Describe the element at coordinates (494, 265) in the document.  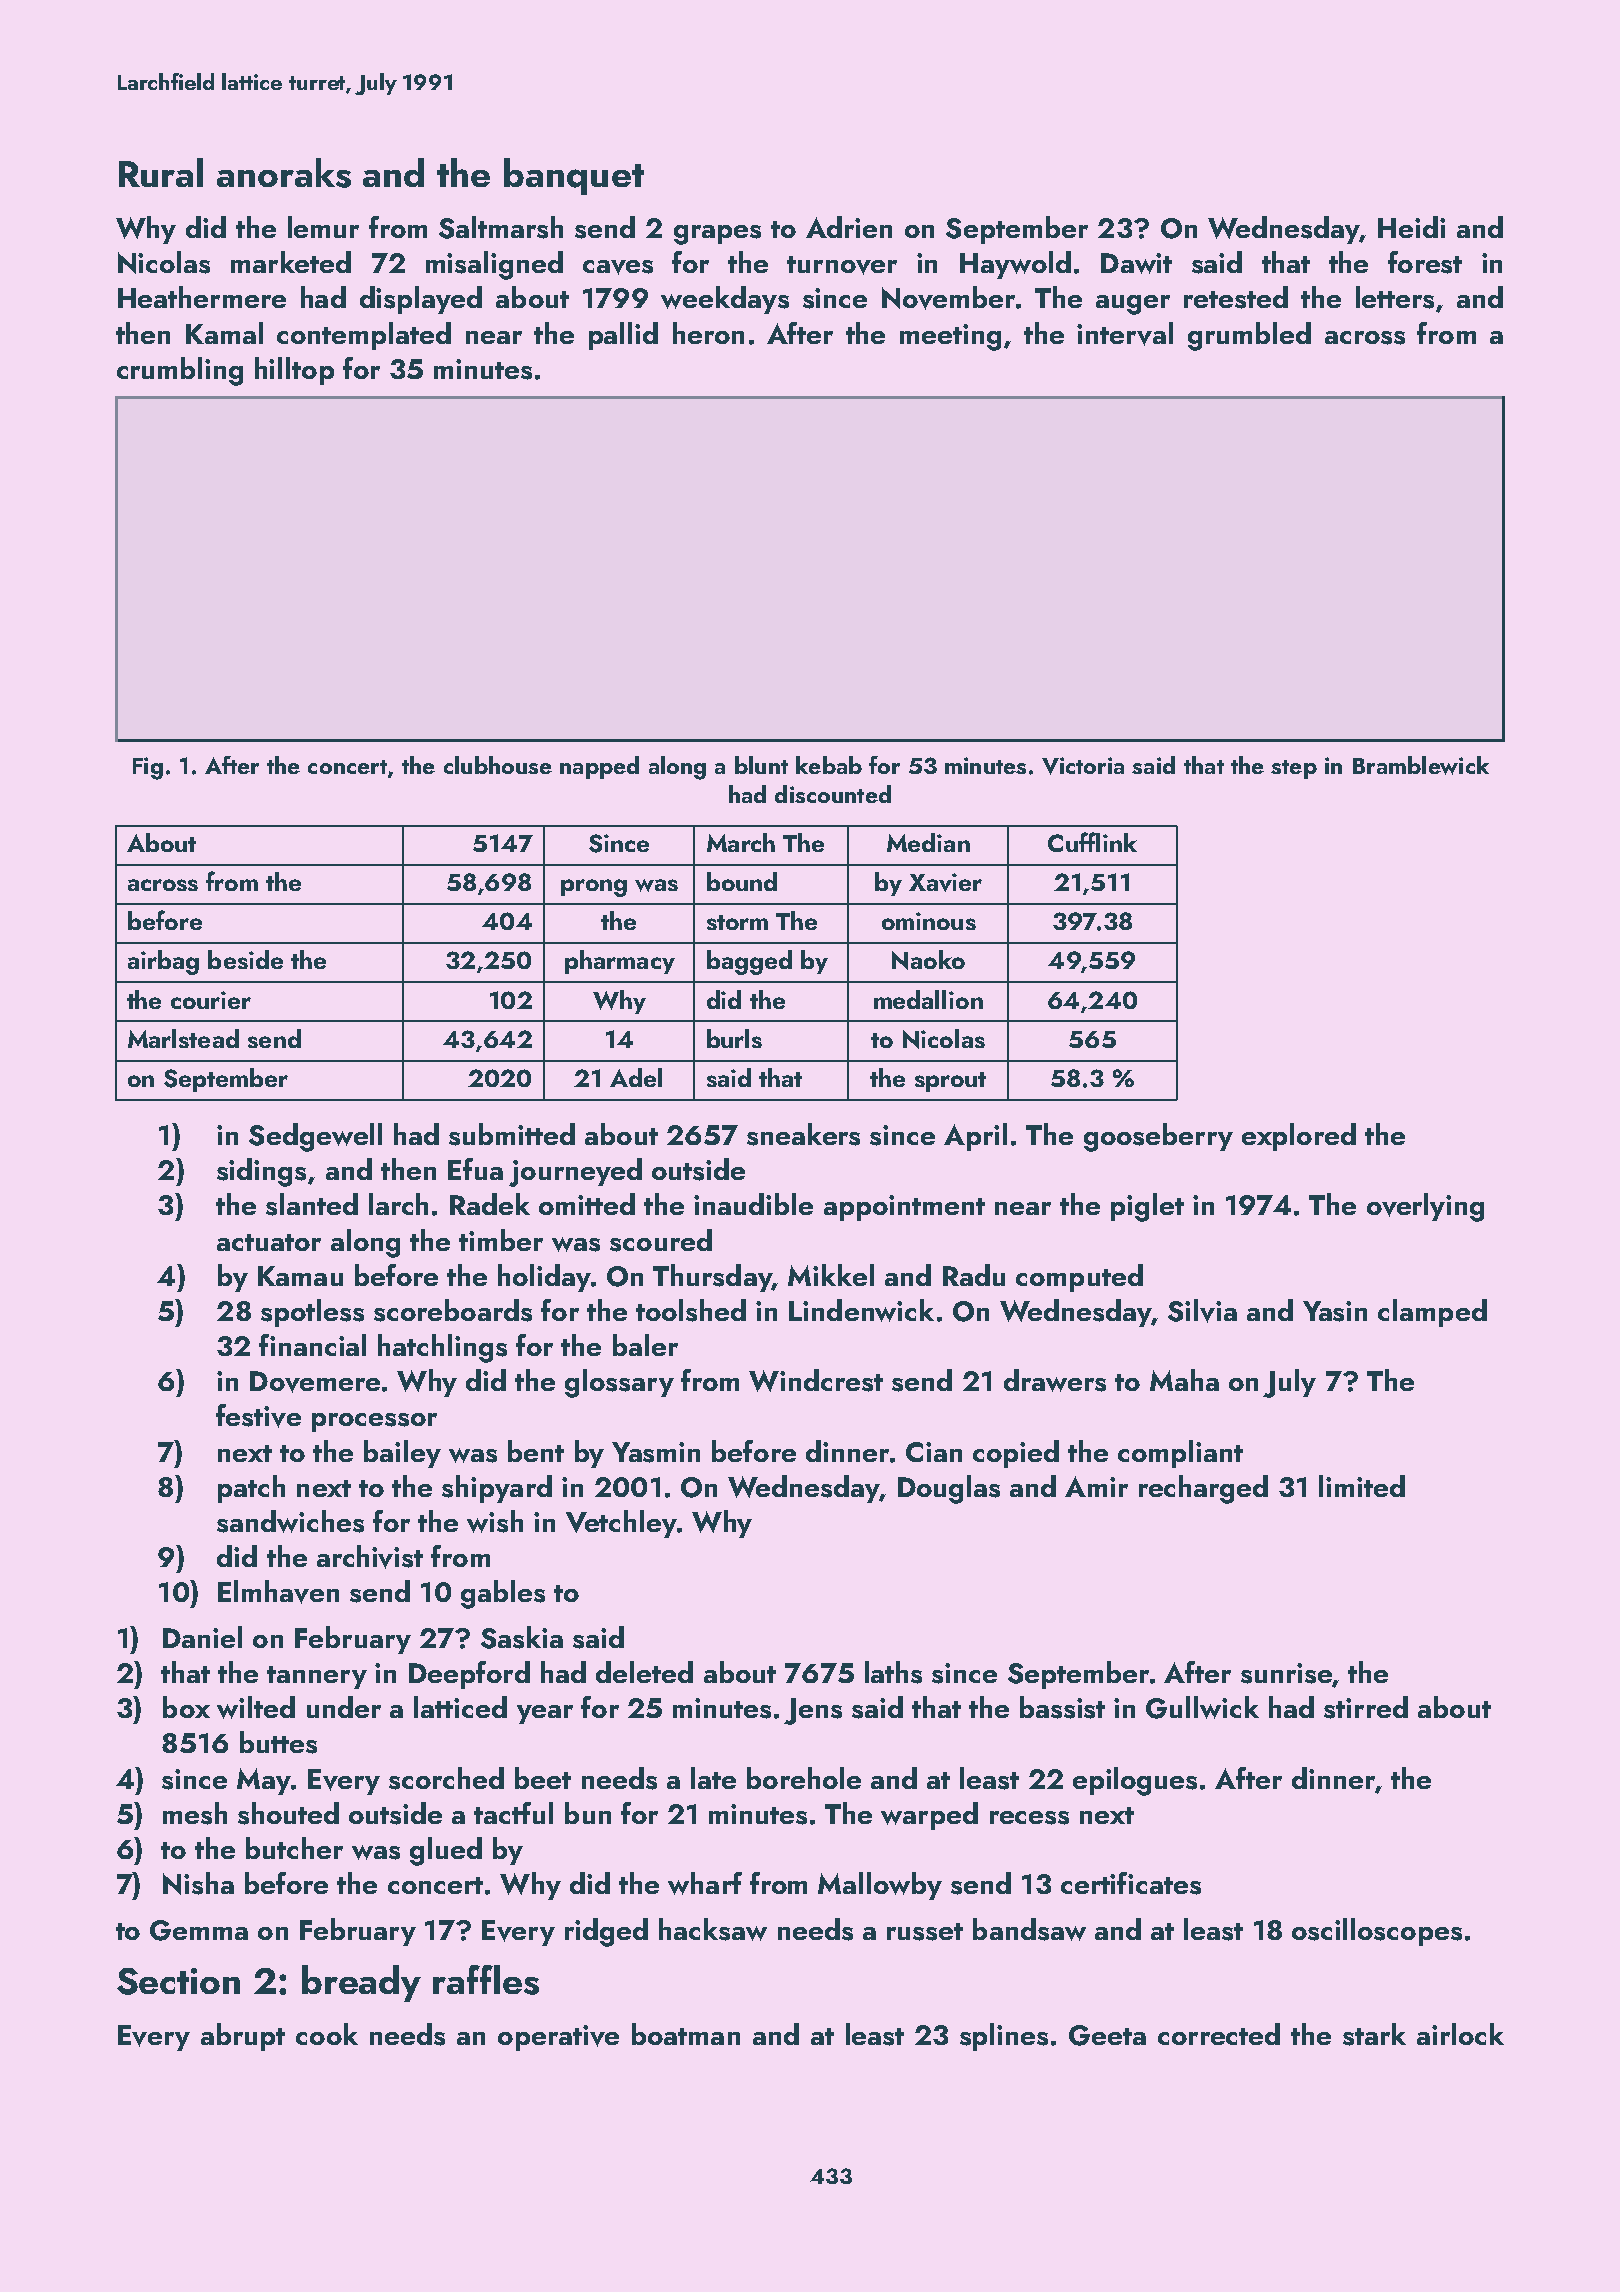
I see `misaligned` at that location.
